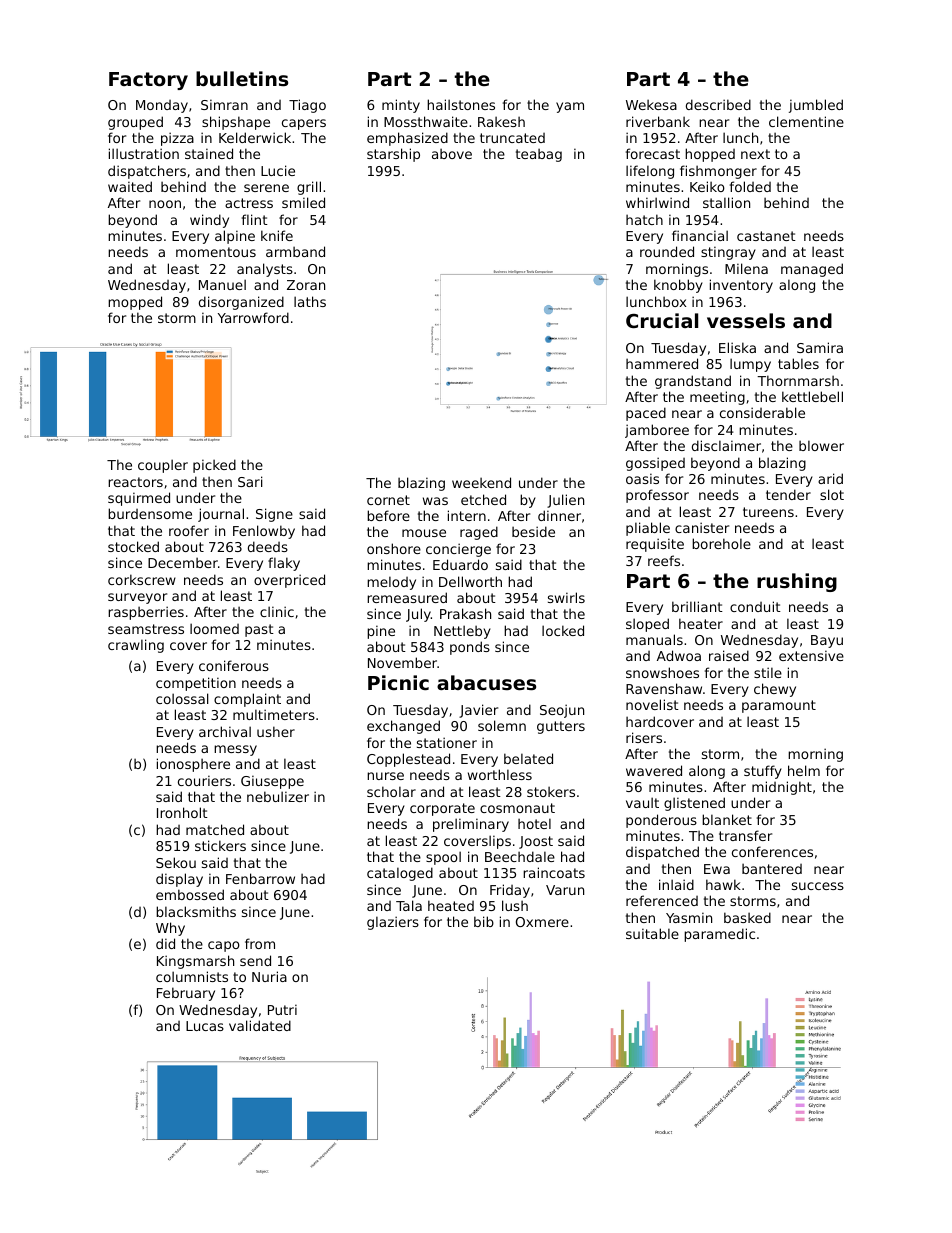  I want to click on teabag, so click(539, 155).
